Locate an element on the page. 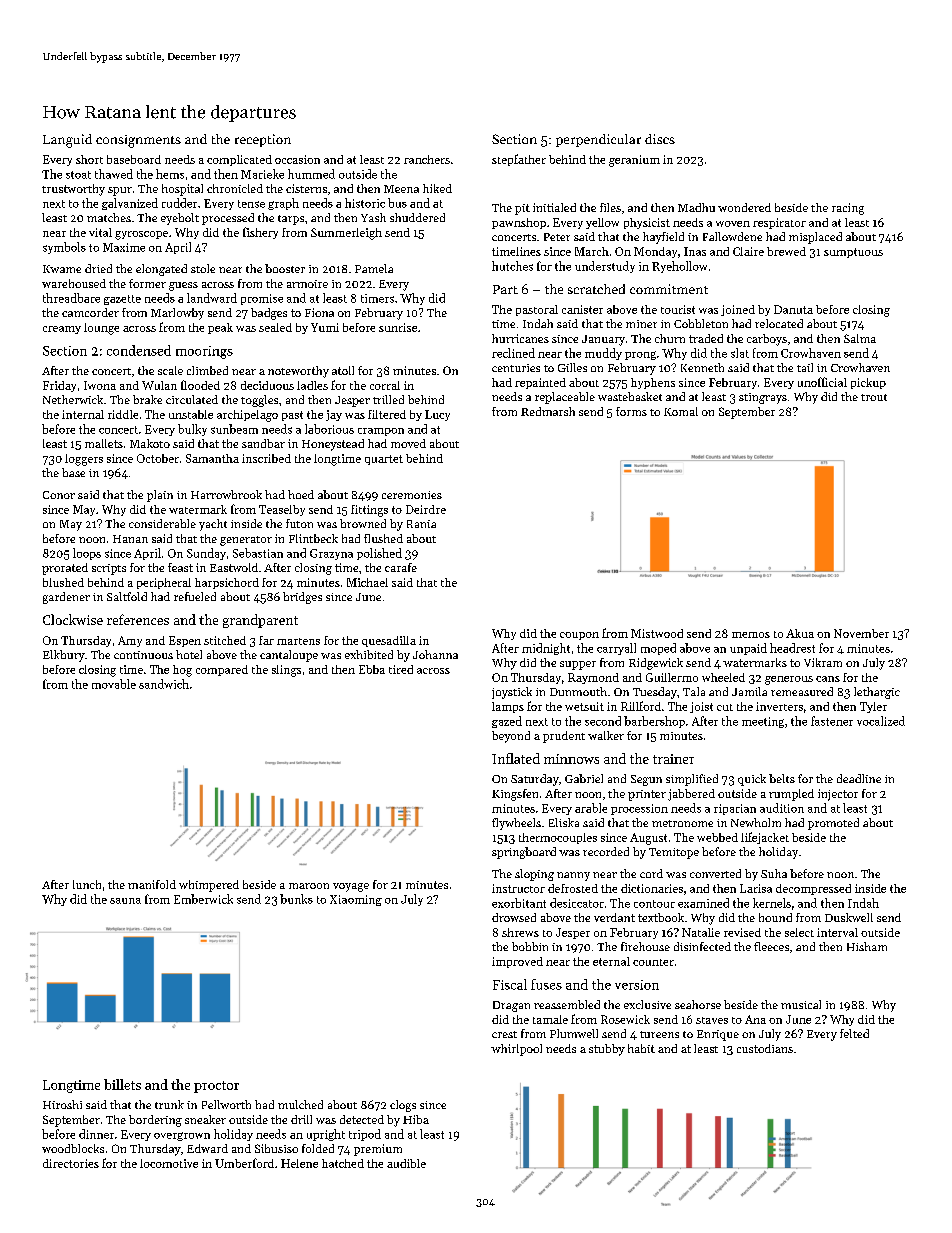 This image has height=1233, width=952. directories is located at coordinates (71, 1163).
